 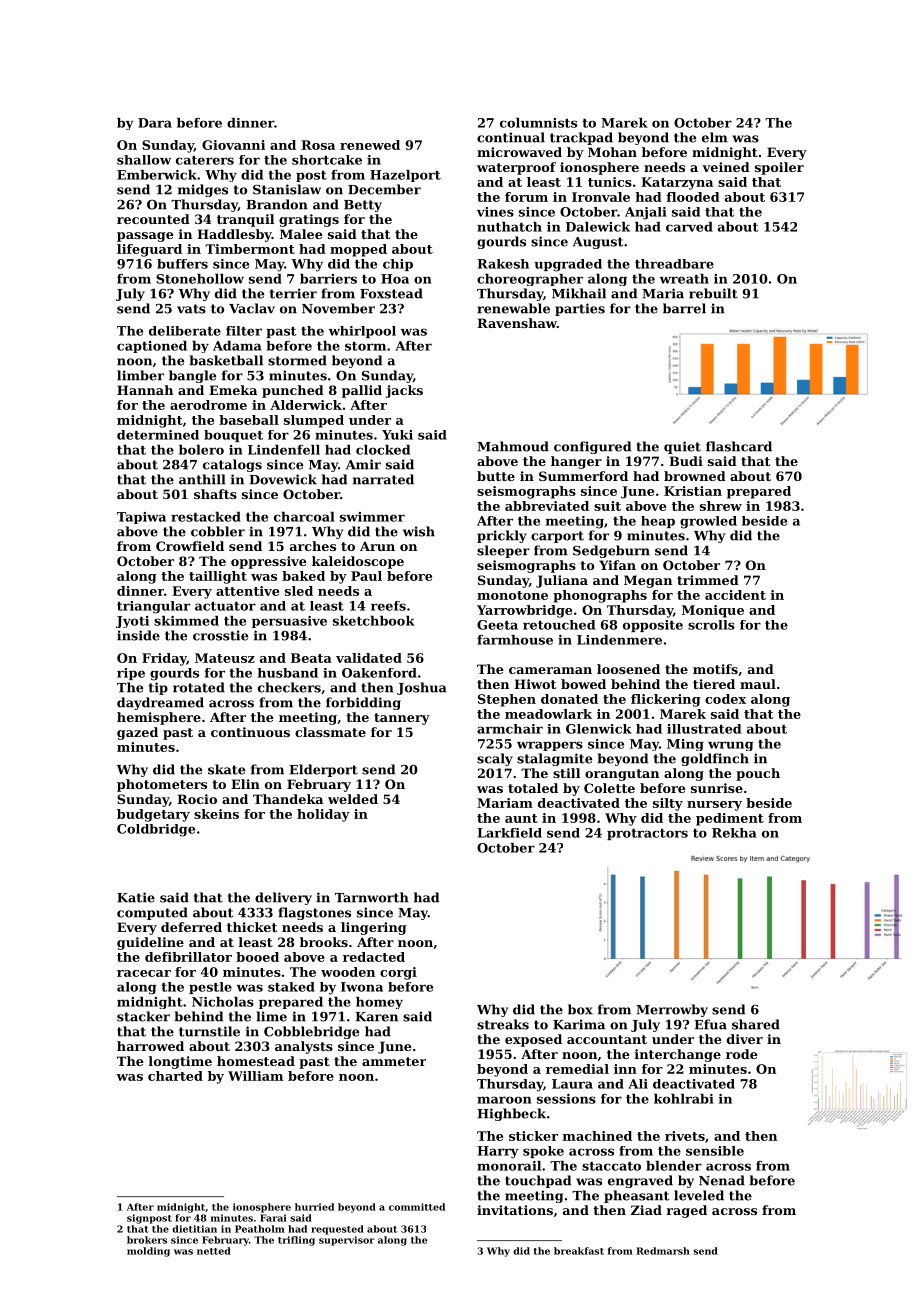 I want to click on William, so click(x=255, y=1076).
